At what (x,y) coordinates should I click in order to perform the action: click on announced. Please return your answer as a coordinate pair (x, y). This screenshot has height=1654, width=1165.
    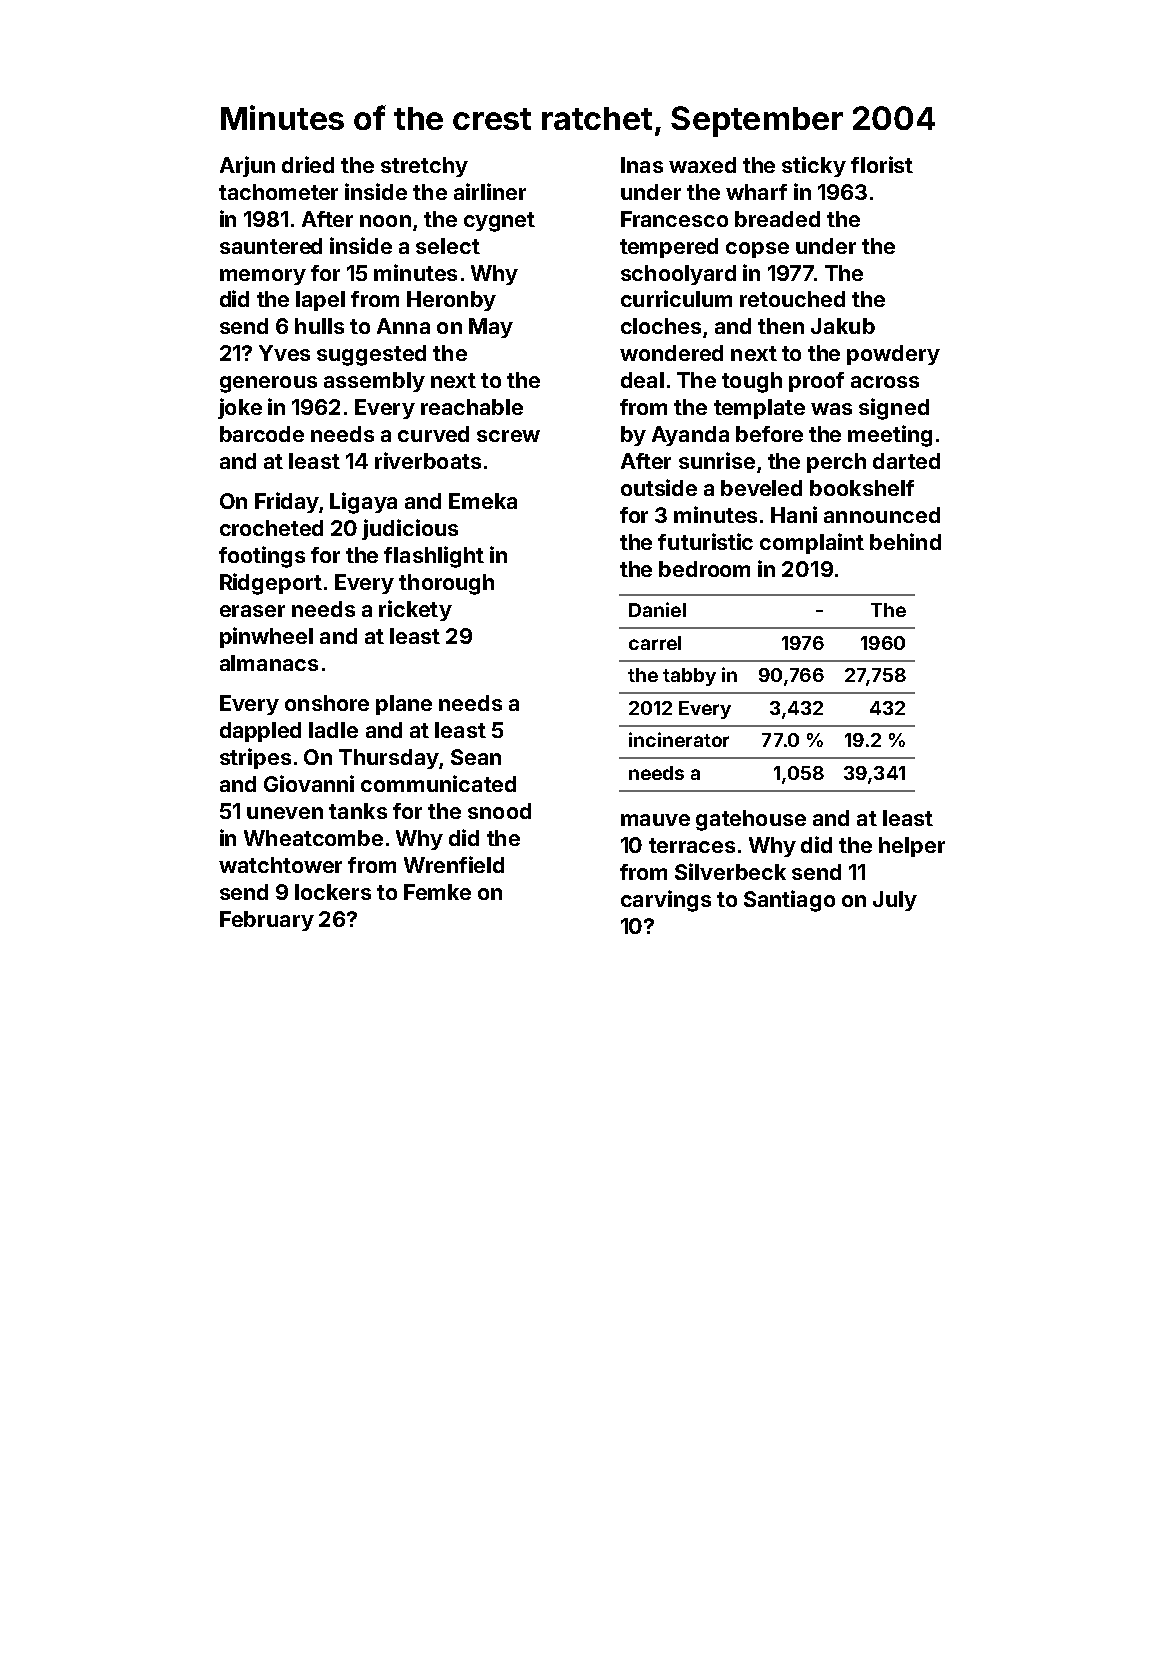
    Looking at the image, I should click on (882, 515).
